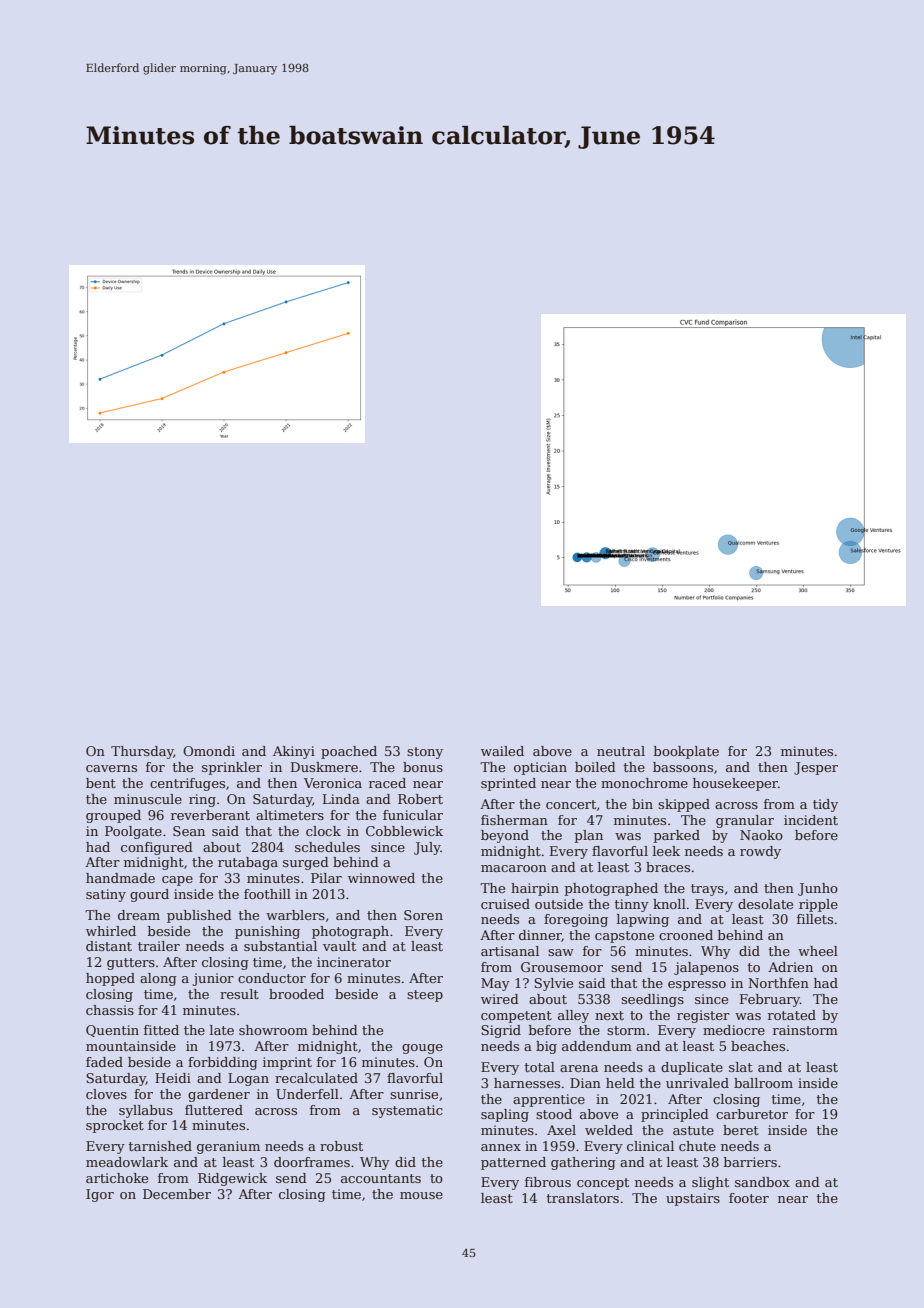 The image size is (924, 1308). I want to click on warblers, so click(295, 915).
